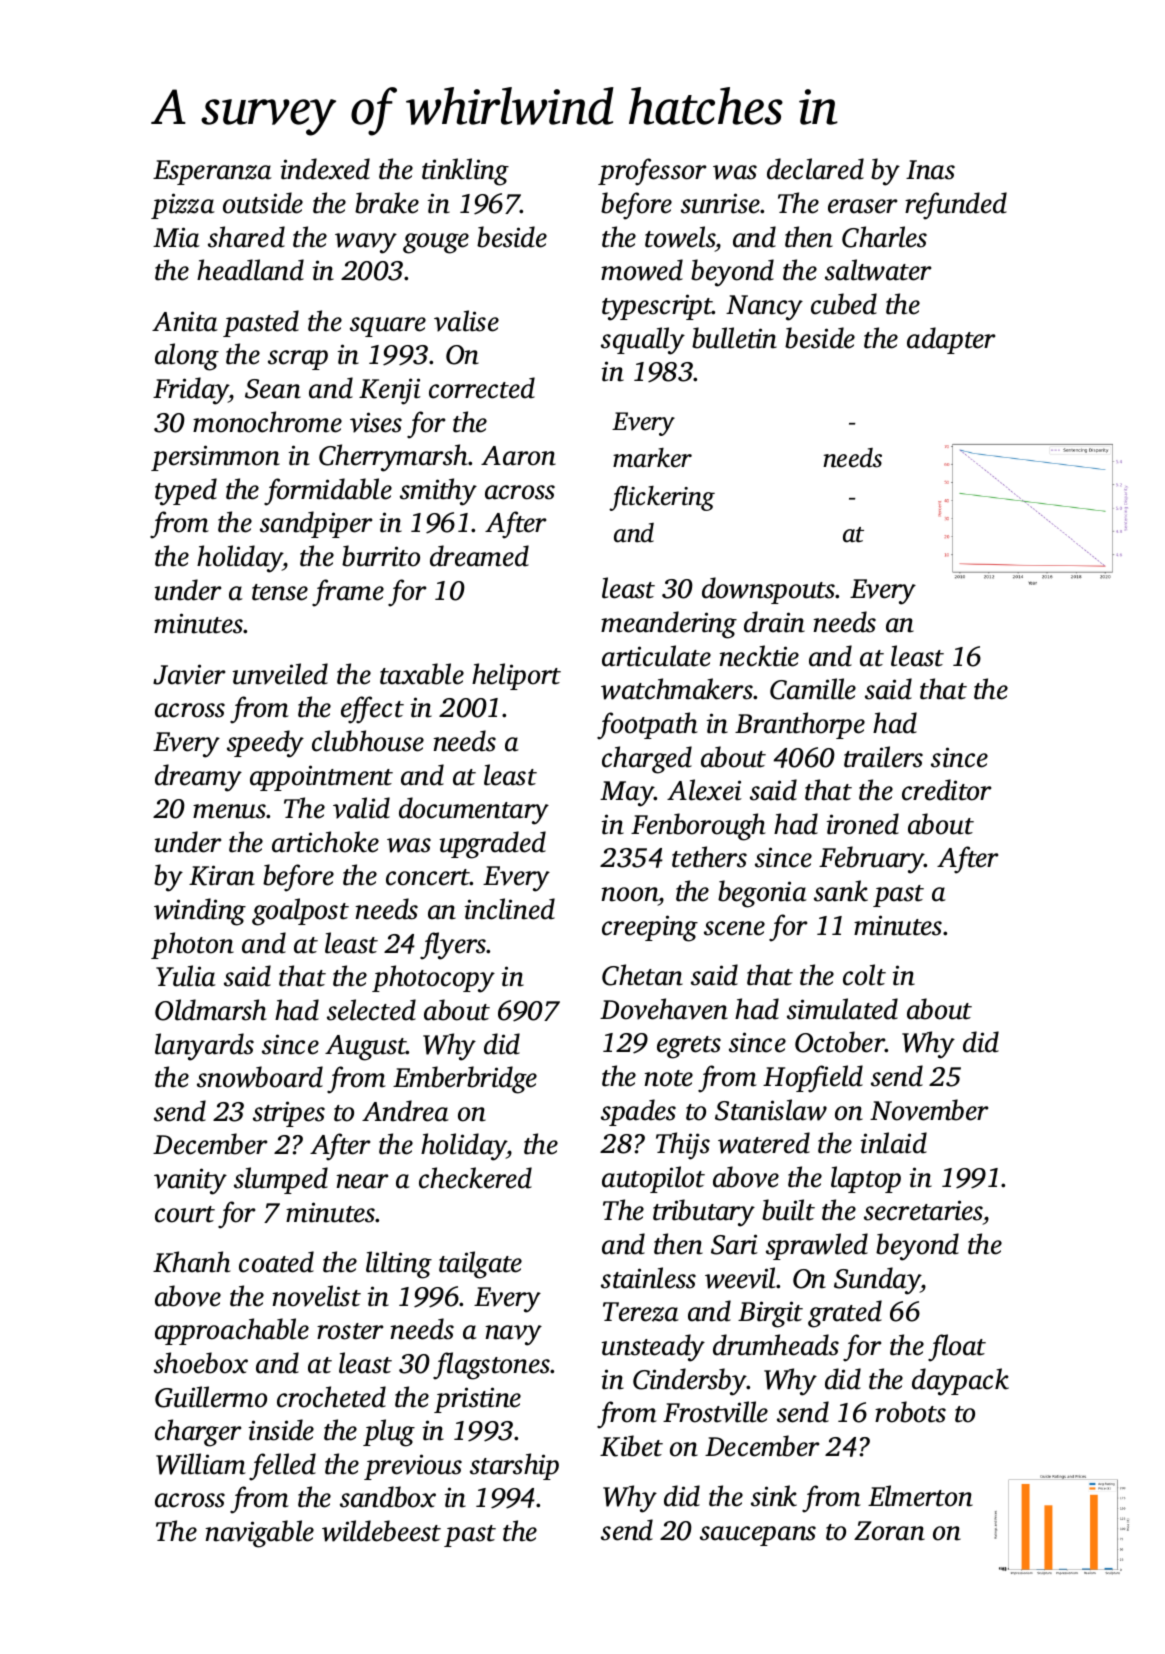  Describe the element at coordinates (894, 1143) in the page. I see `inlaid` at that location.
